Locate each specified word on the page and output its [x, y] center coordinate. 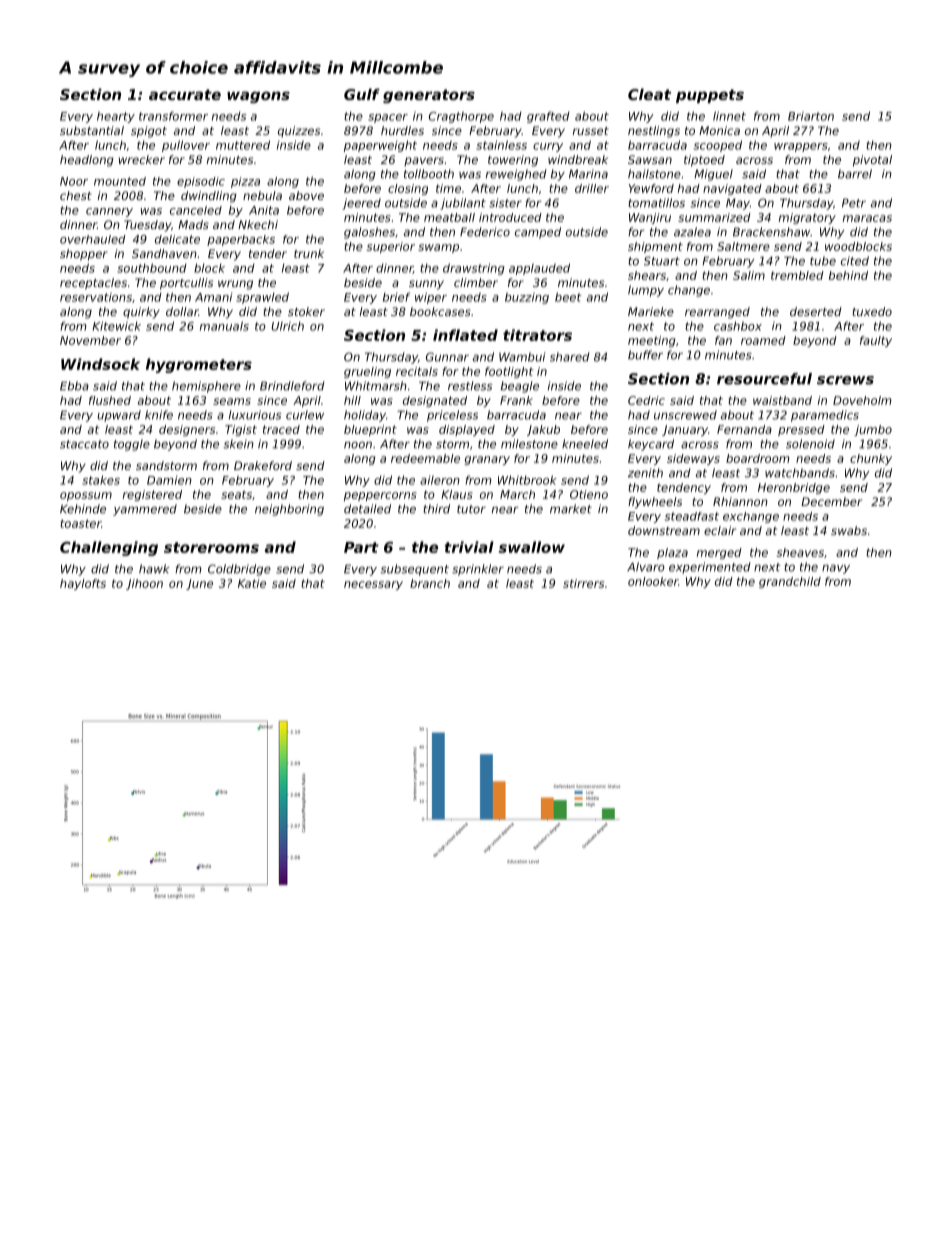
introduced [510, 217]
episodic [201, 182]
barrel [855, 174]
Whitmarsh [376, 386]
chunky [871, 459]
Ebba [74, 386]
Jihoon [144, 584]
